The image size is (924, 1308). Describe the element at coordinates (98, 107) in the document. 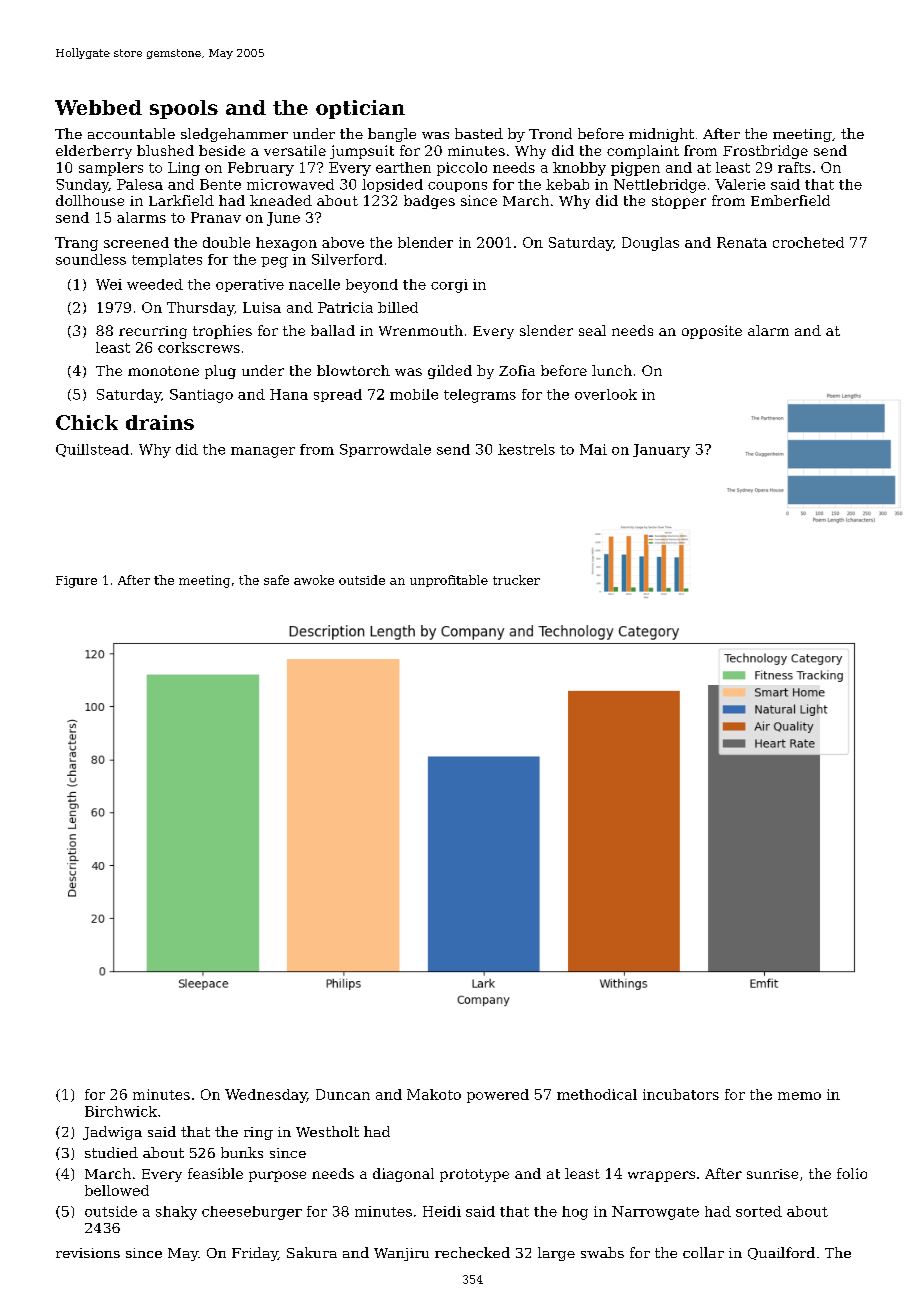

I see `Webbed` at that location.
